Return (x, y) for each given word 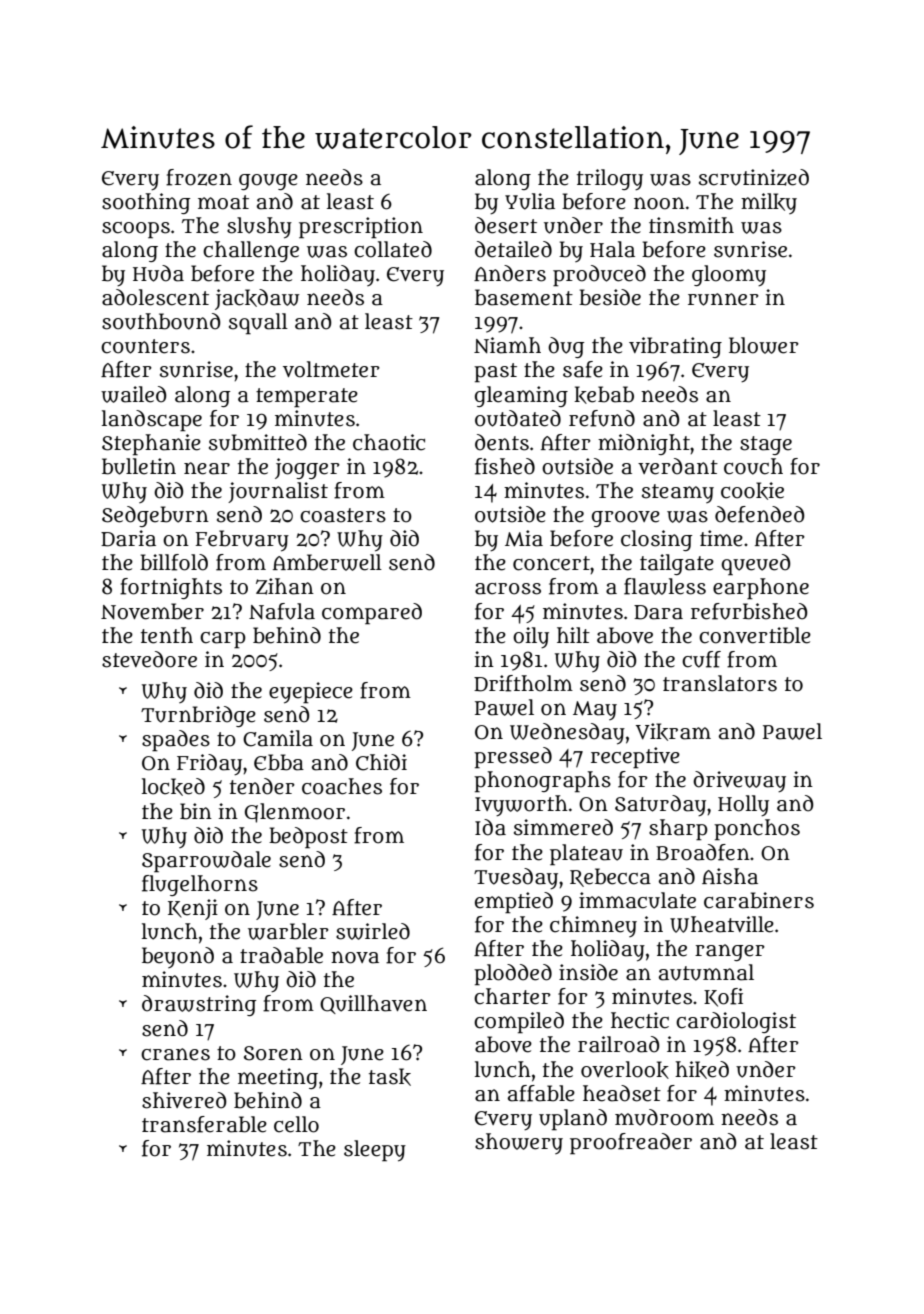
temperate (307, 398)
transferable (204, 1124)
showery (519, 1143)
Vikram (673, 732)
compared (372, 614)
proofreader (631, 1144)
